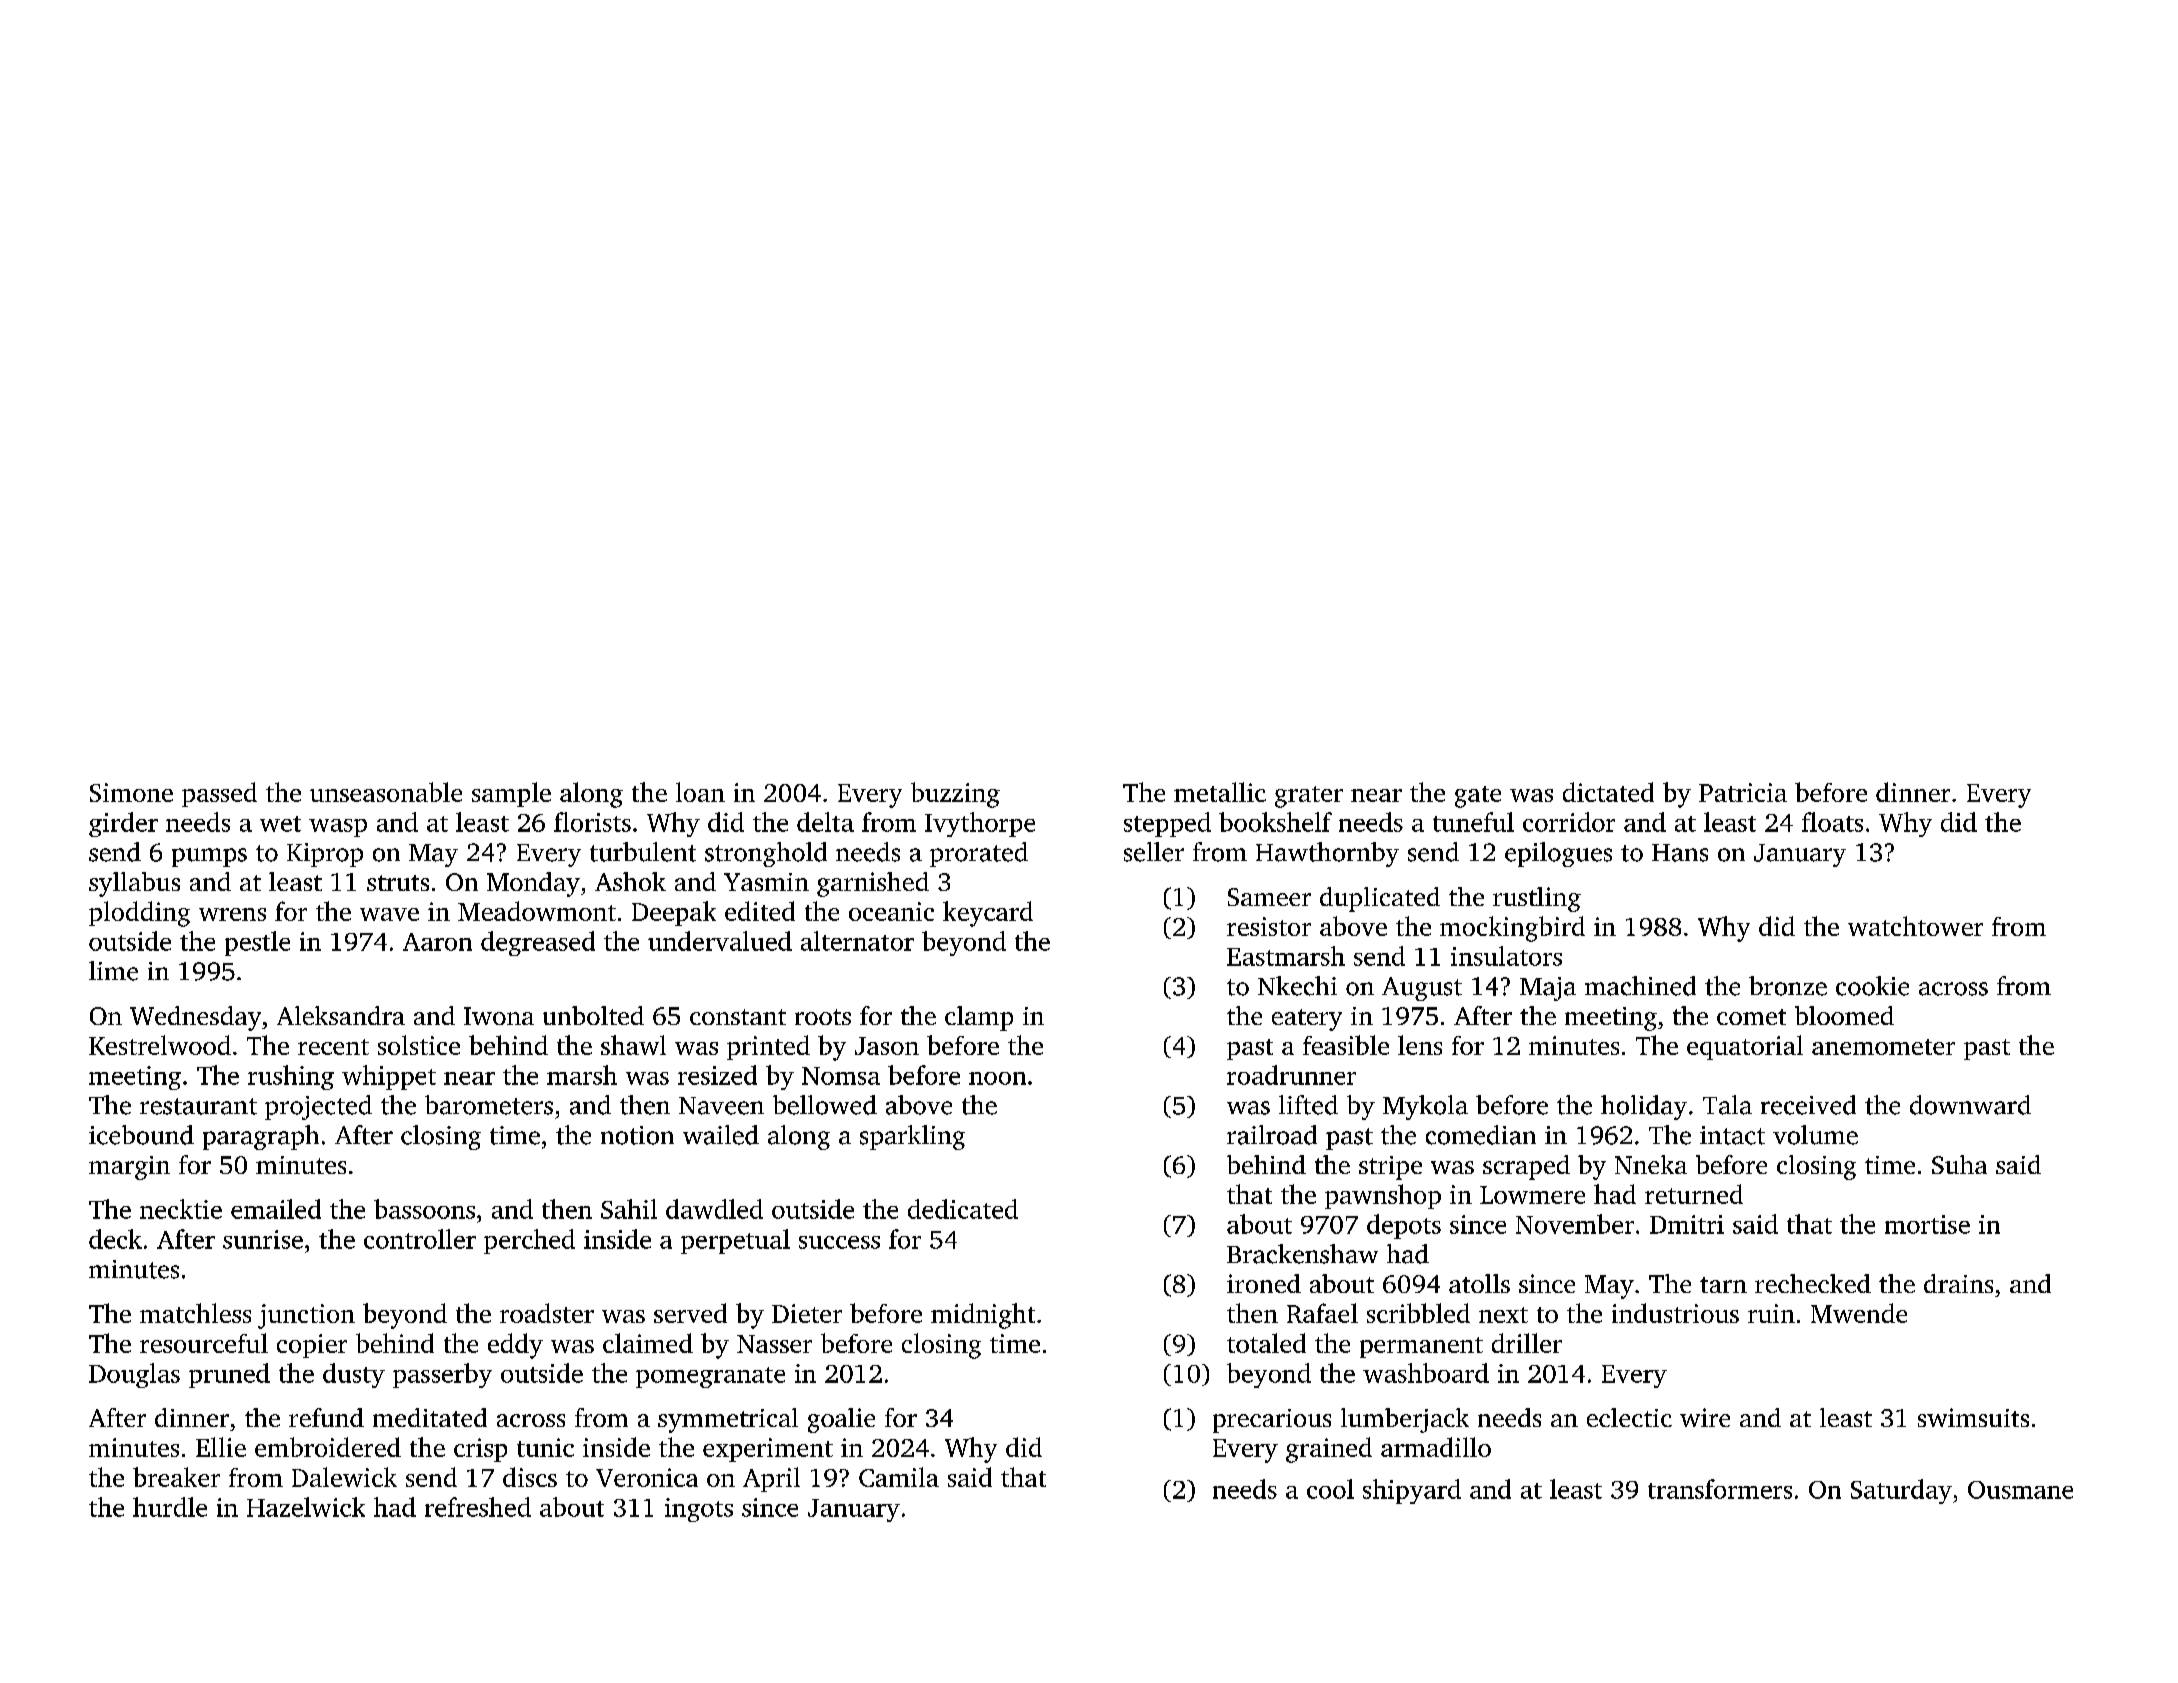 This screenshot has height=1683, width=2178. I want to click on prorated, so click(979, 854).
